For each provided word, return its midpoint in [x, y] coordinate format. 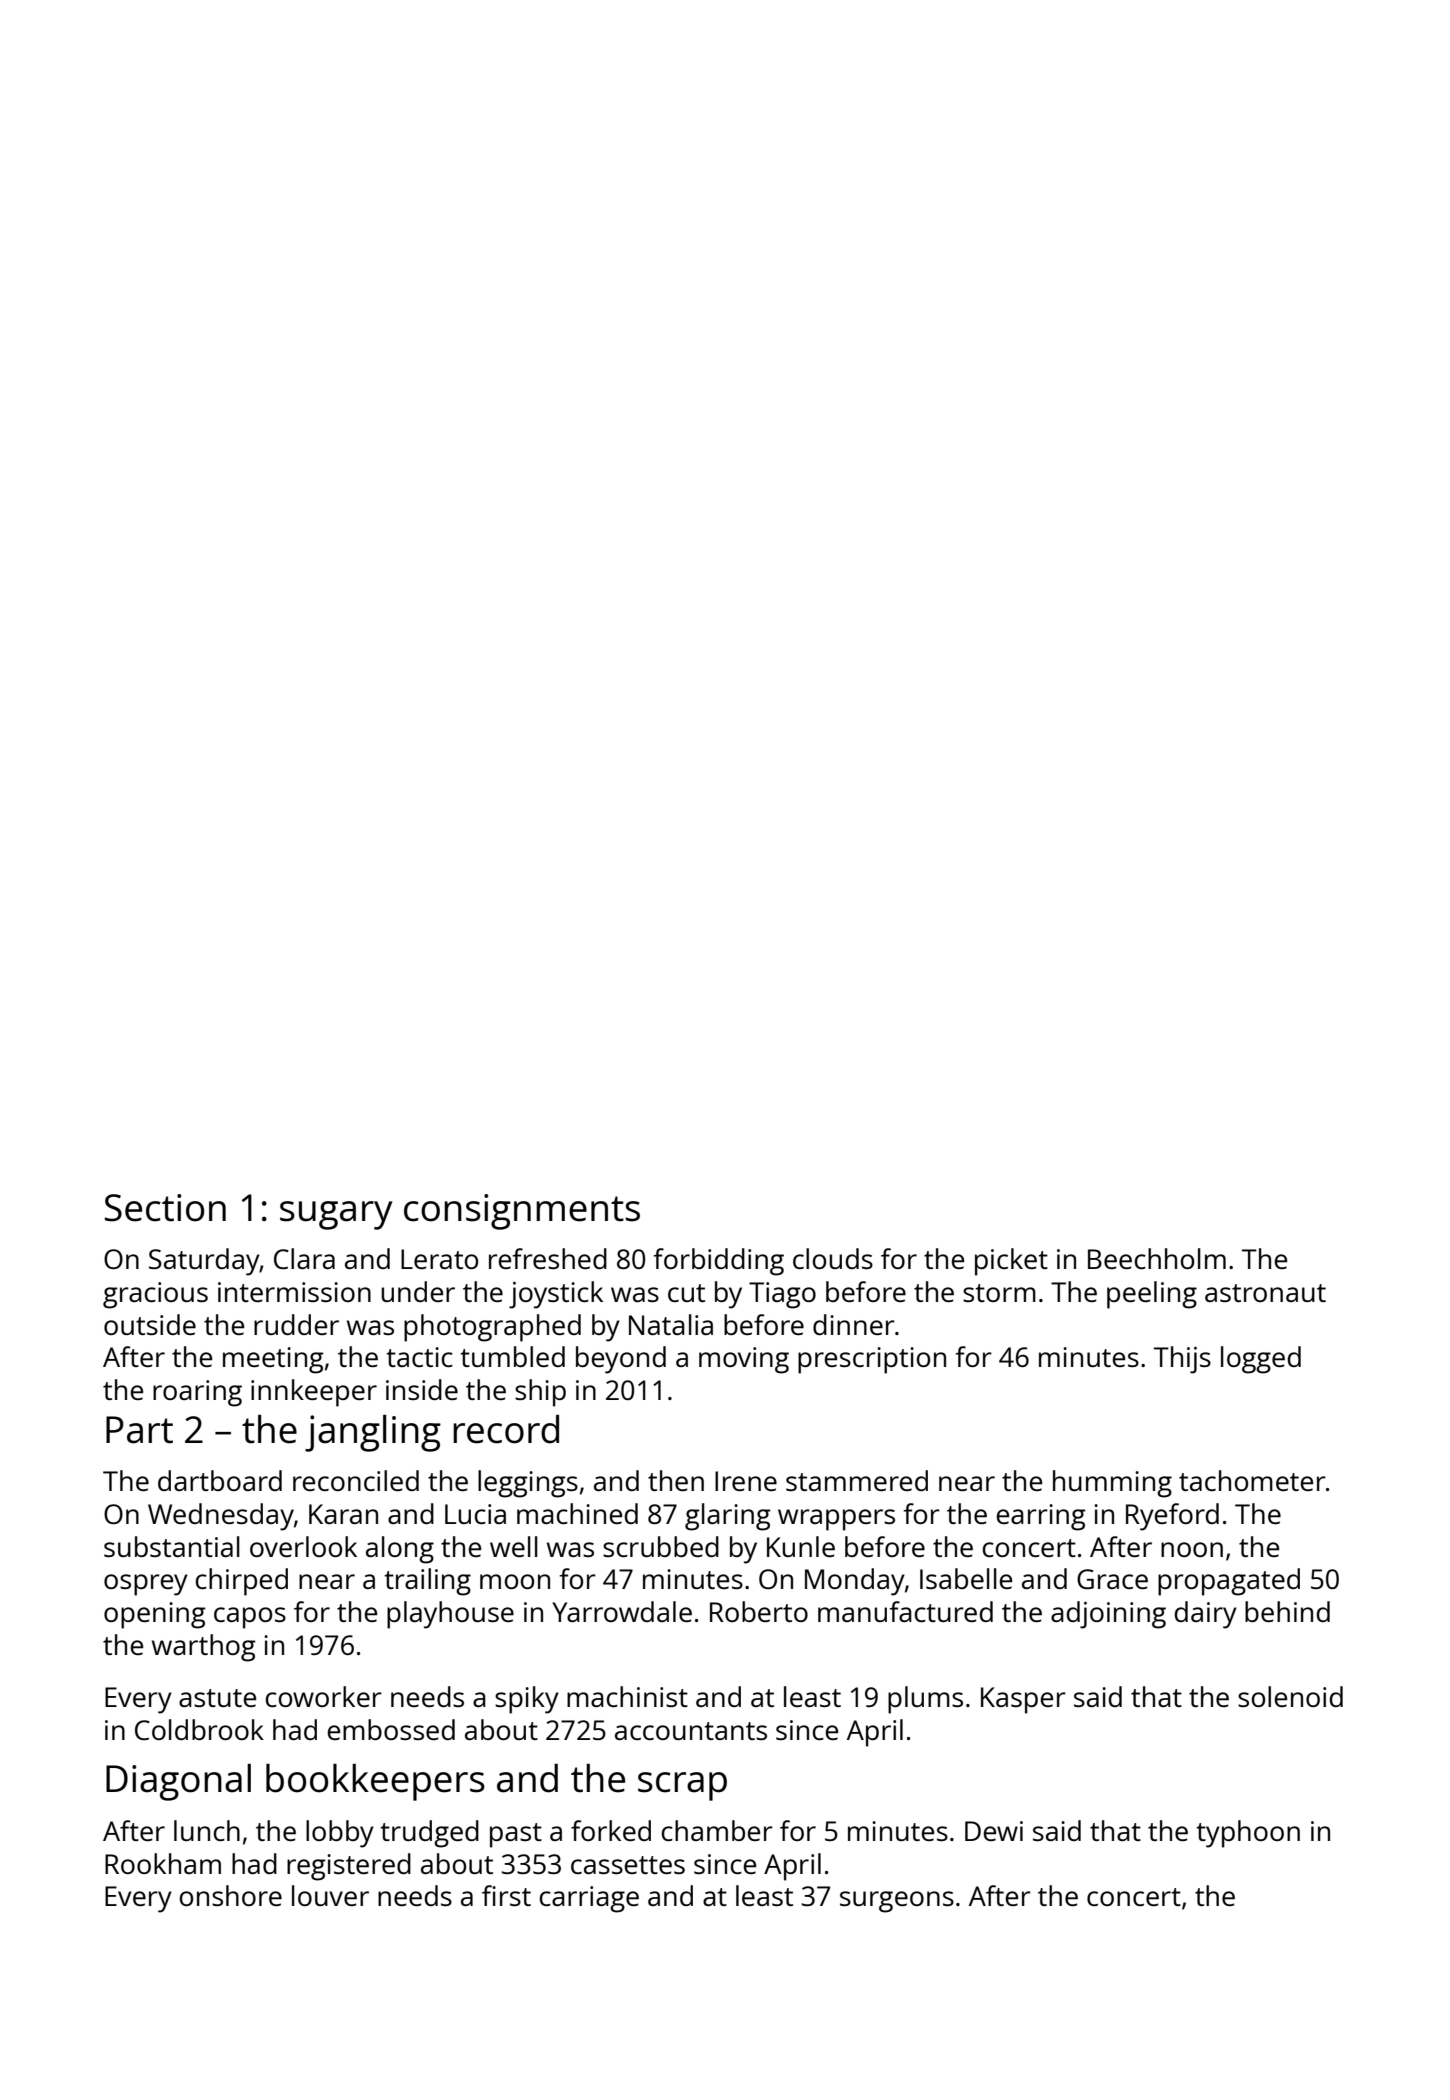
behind [1287, 1611]
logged [1261, 1360]
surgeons [897, 1902]
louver [330, 1895]
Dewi [994, 1831]
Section [165, 1208]
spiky [527, 1700]
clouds [833, 1258]
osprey [146, 1585]
